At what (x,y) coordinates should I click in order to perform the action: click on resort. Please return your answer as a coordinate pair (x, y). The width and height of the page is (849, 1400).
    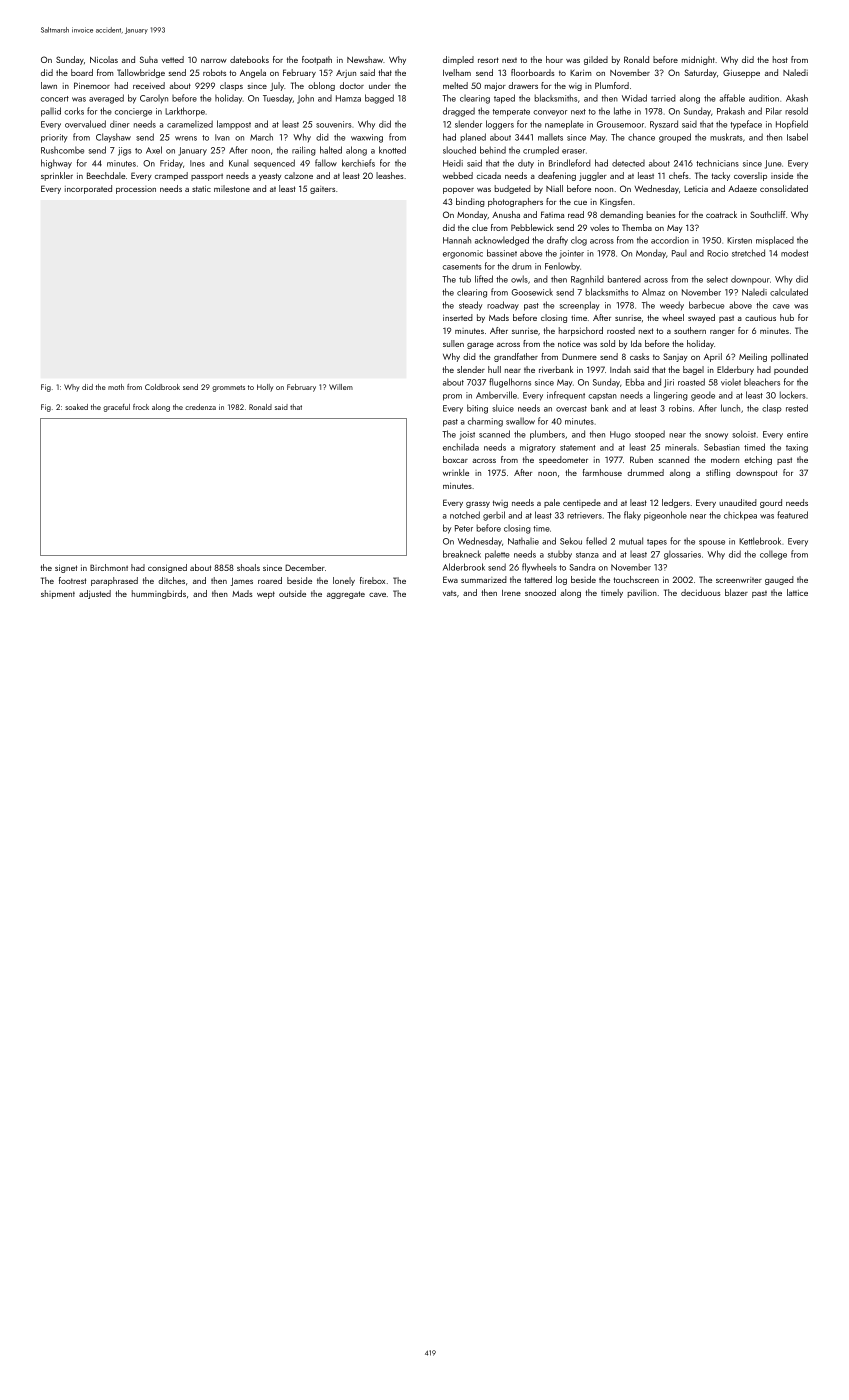
    Looking at the image, I should click on (488, 60).
